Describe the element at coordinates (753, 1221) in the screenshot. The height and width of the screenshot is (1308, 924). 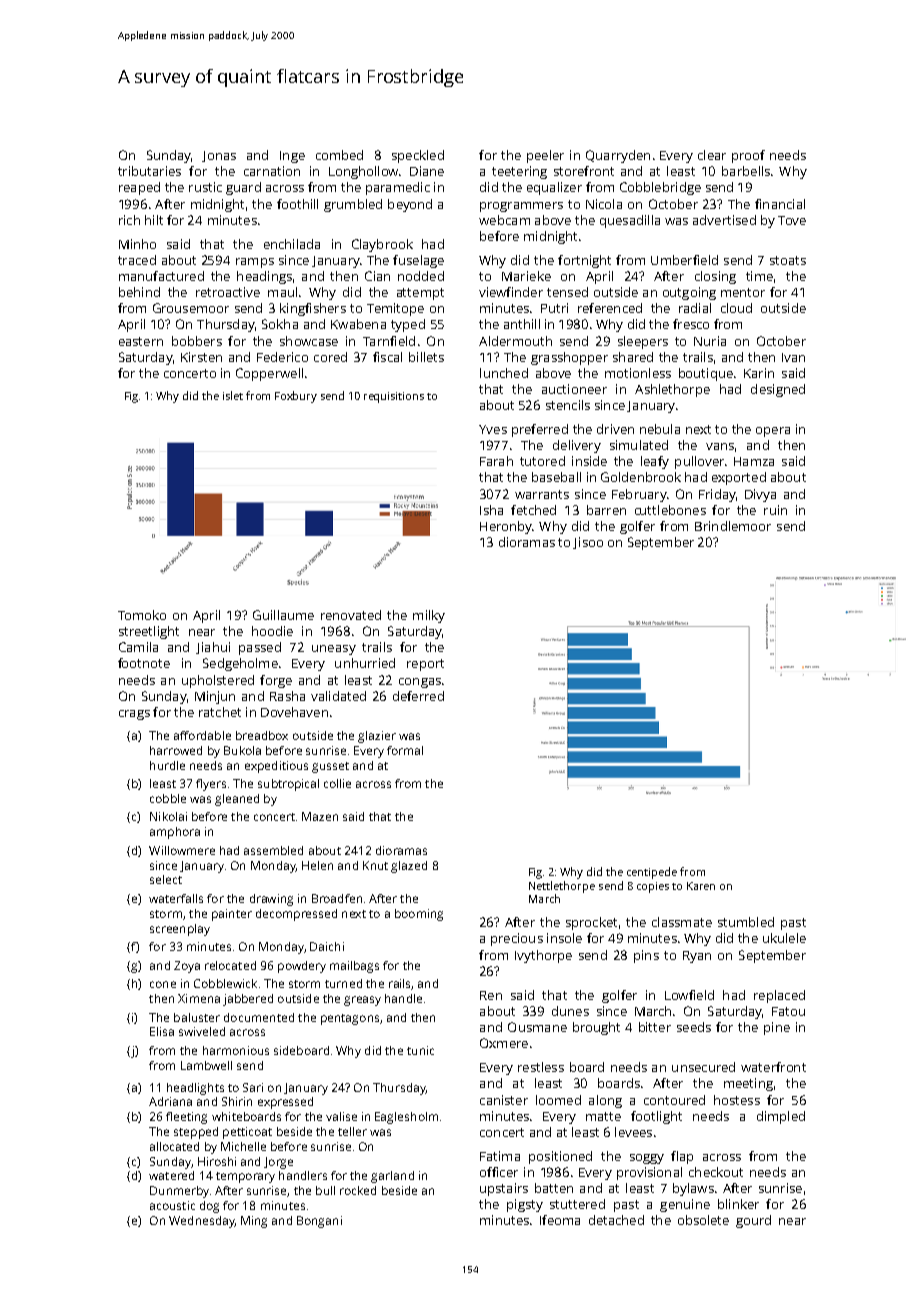
I see `gourd` at that location.
